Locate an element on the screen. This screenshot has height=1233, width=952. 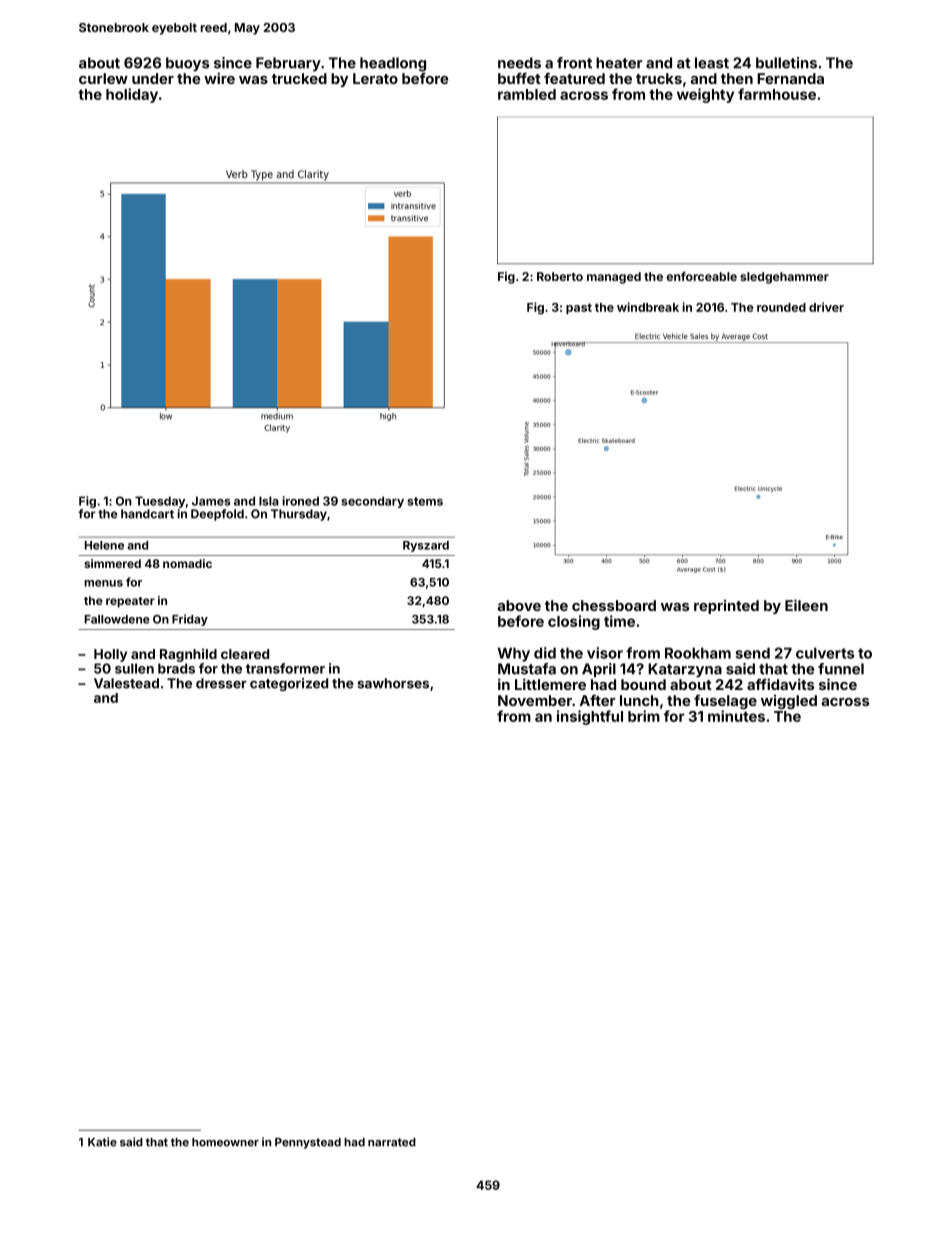
narrated is located at coordinates (392, 1142).
